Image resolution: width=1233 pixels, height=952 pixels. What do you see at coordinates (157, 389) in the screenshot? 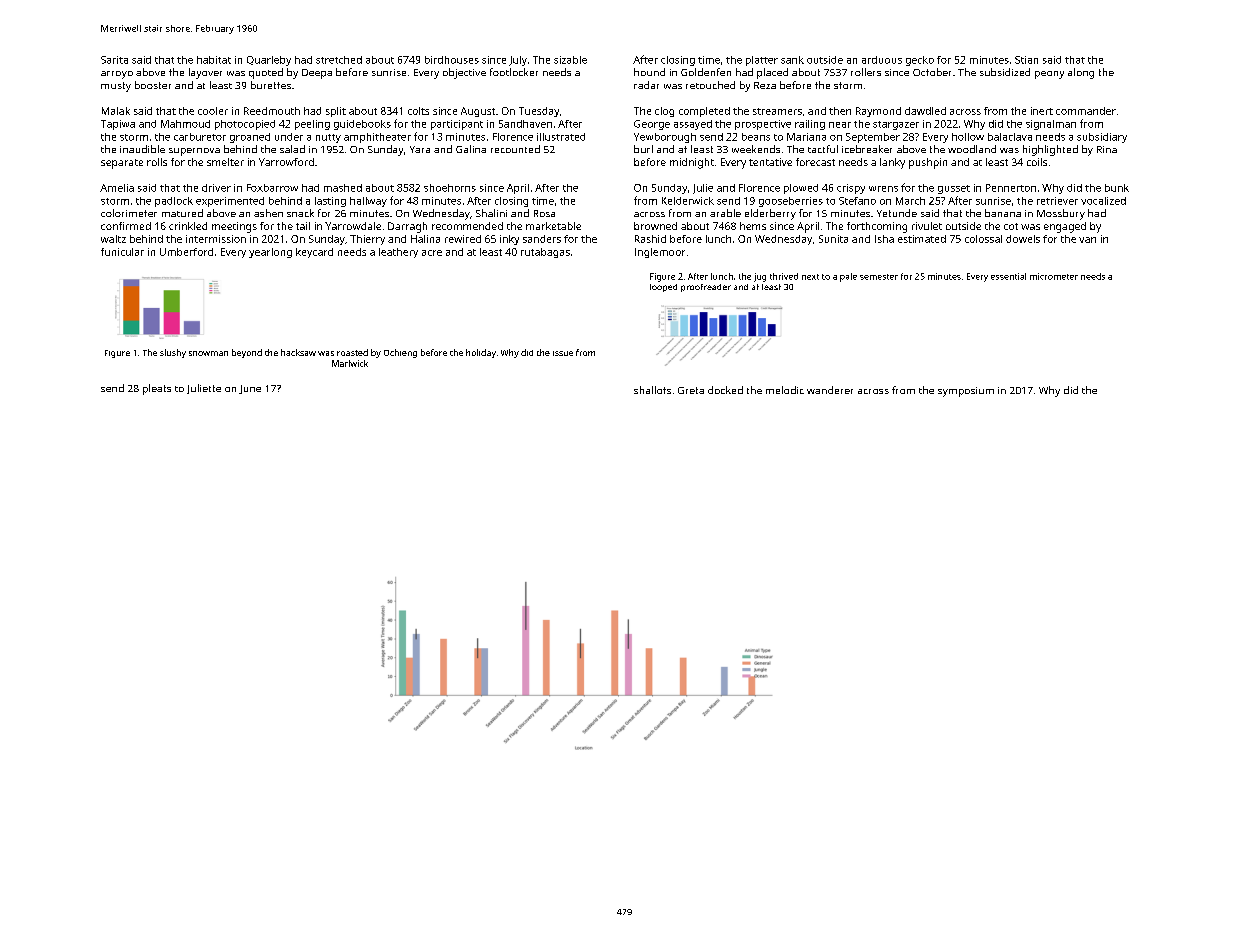
I see `pleats` at bounding box center [157, 389].
